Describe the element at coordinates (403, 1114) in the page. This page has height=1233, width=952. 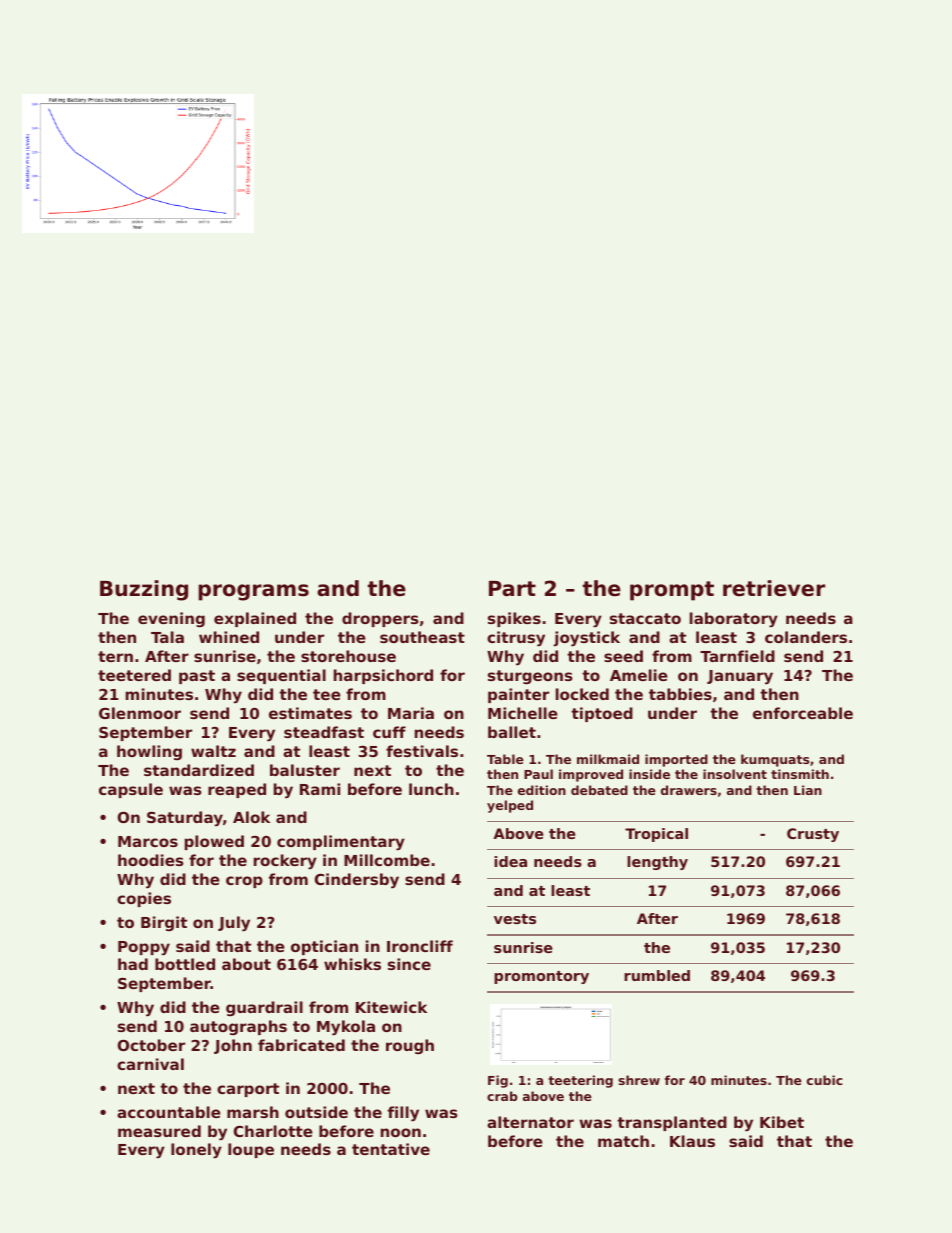
I see `filly` at that location.
